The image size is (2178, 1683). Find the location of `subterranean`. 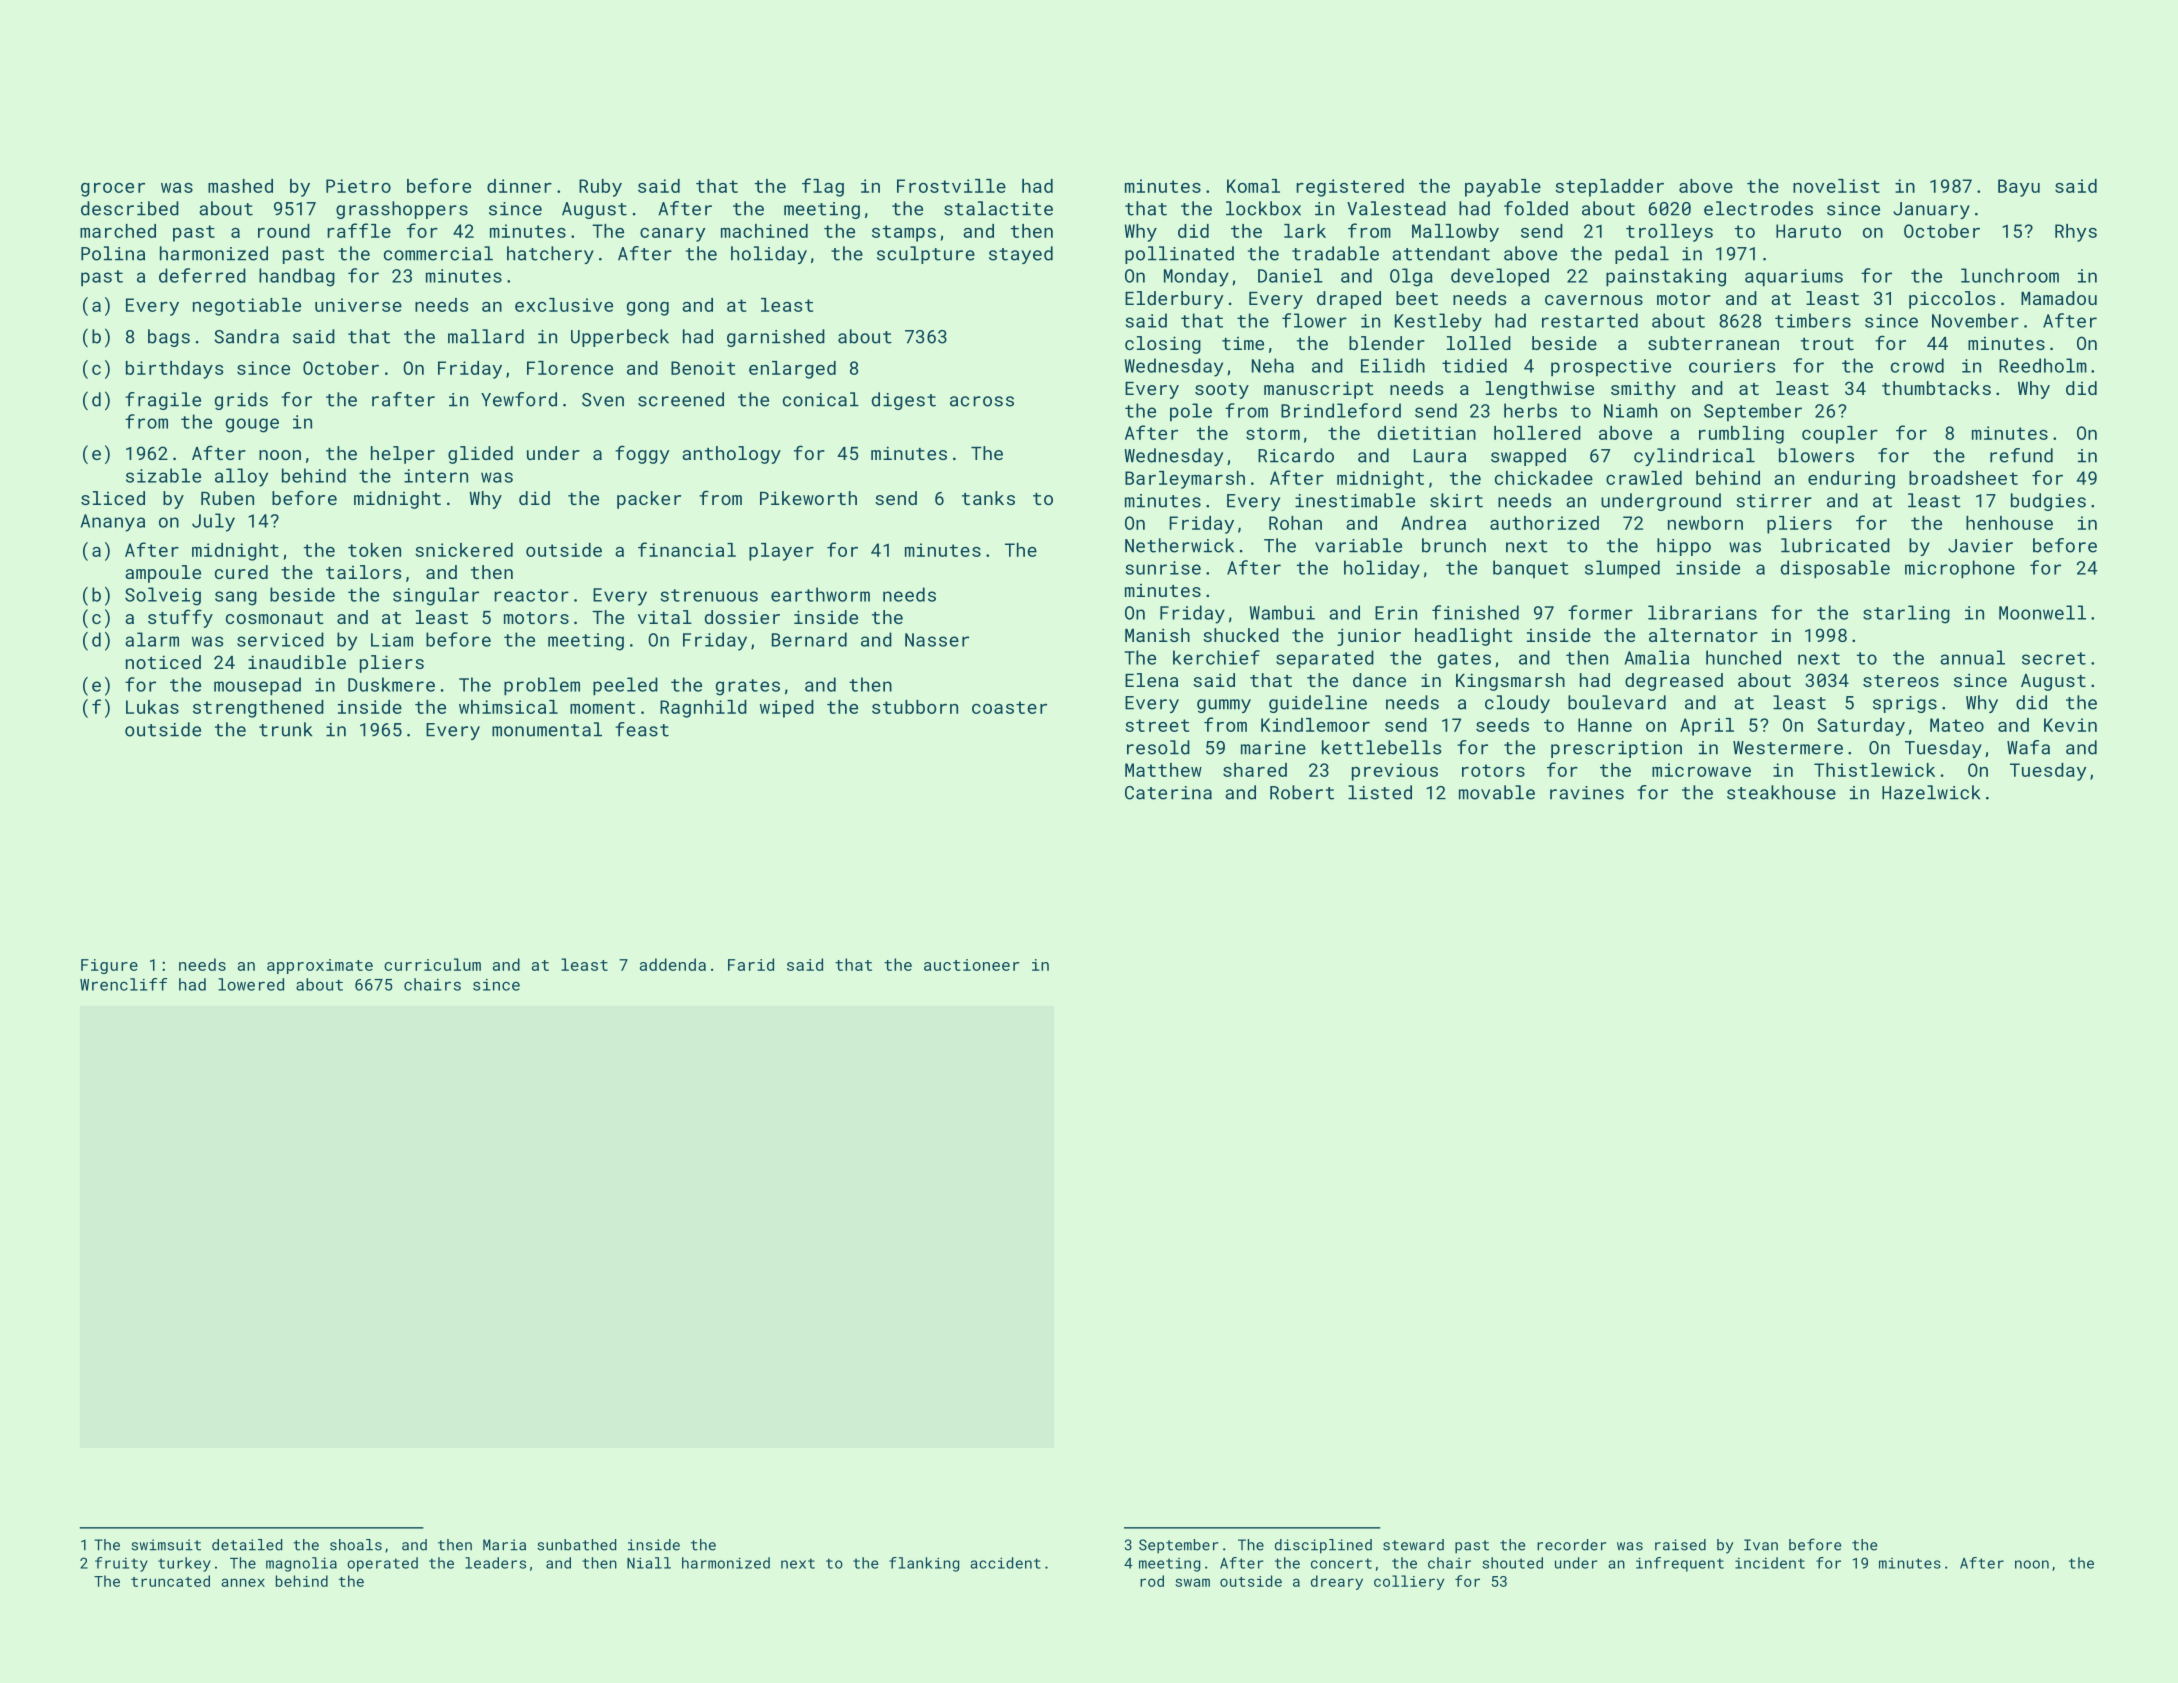

subterranean is located at coordinates (1713, 343).
